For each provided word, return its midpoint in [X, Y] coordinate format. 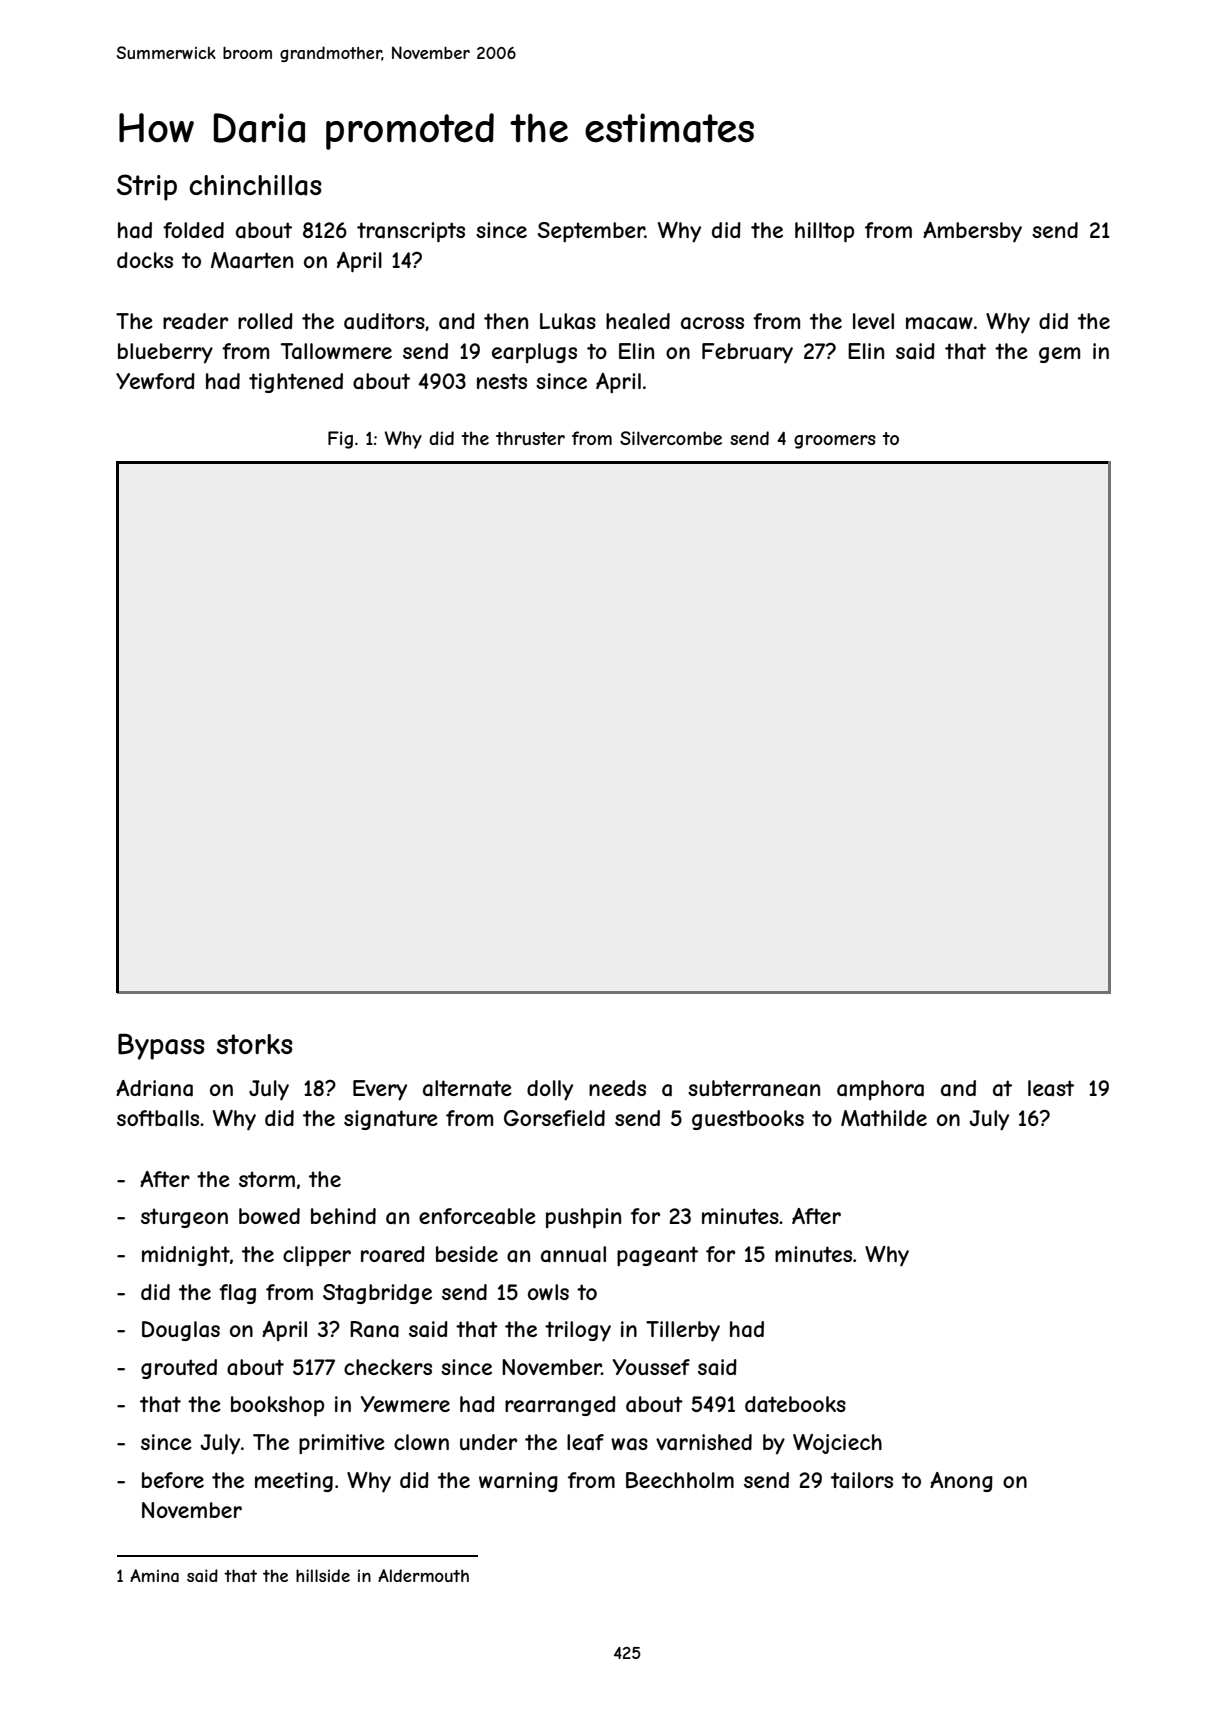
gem [1059, 355]
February [747, 353]
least [1051, 1088]
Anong [961, 1482]
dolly [550, 1090]
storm [267, 1179]
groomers [835, 442]
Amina [154, 1575]
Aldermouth [423, 1575]
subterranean [754, 1088]
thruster [530, 438]
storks [255, 1044]
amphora [880, 1090]
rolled [265, 321]
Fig [340, 440]
